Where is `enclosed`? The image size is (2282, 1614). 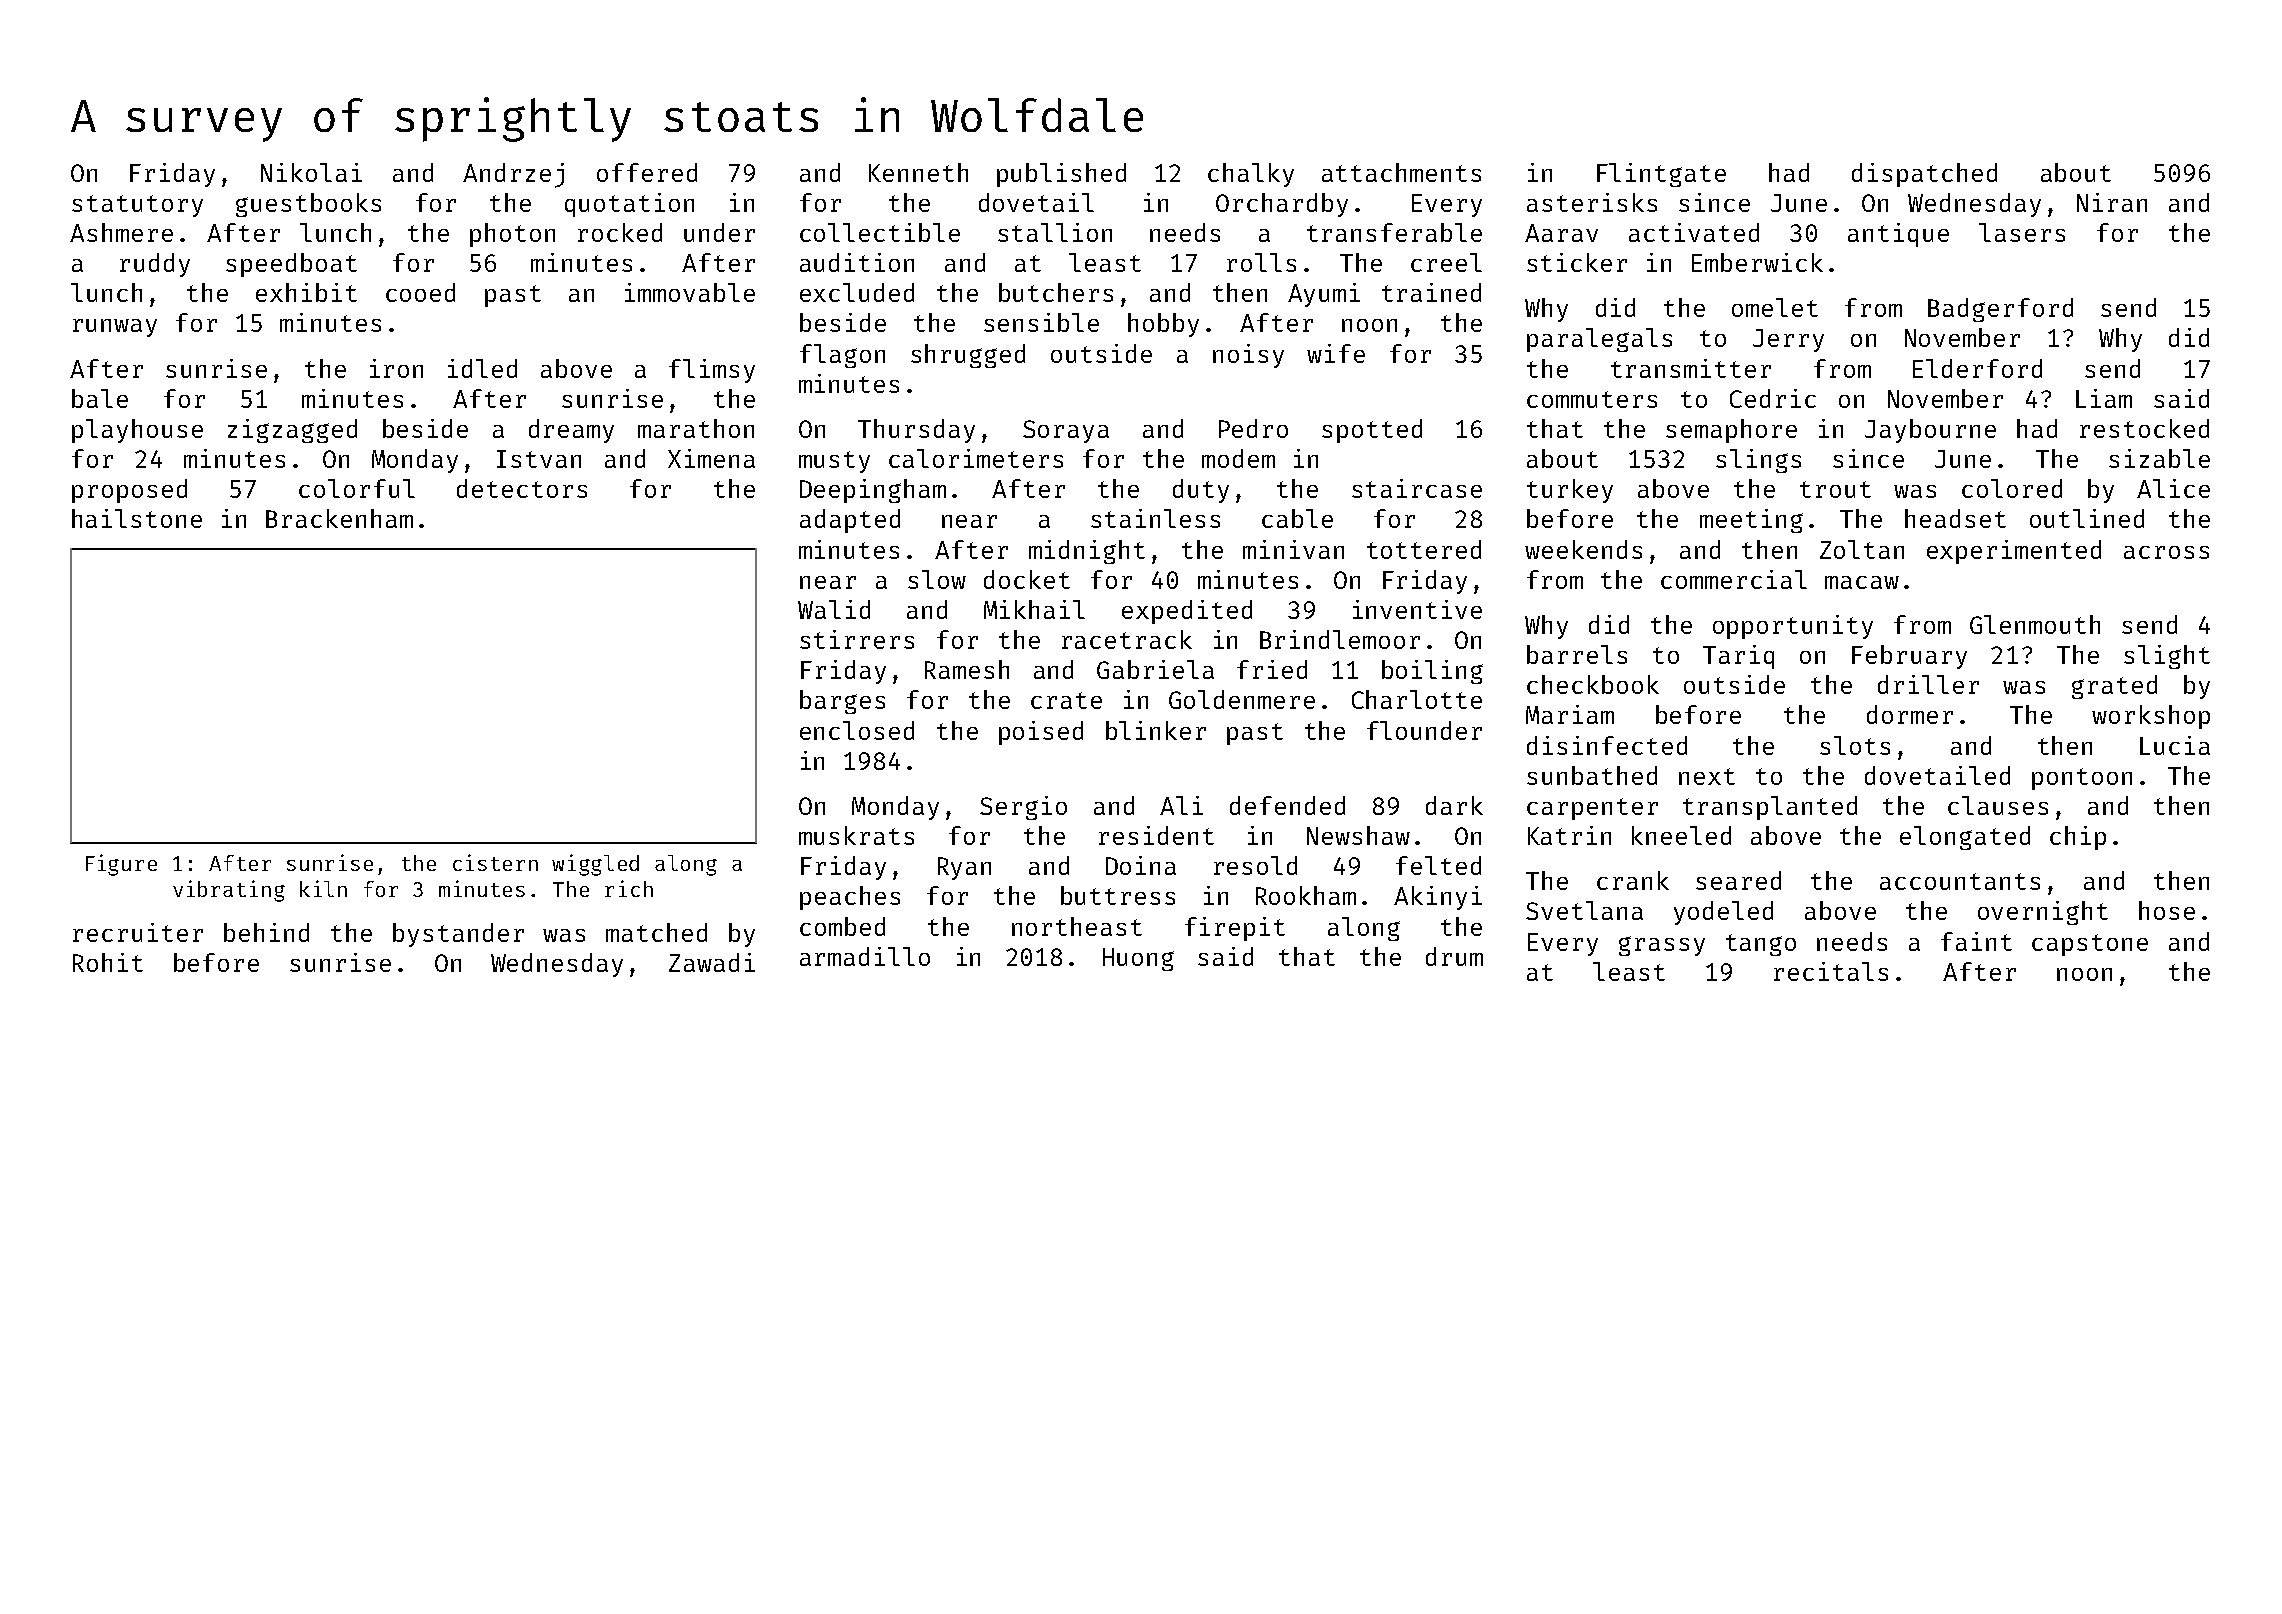 enclosed is located at coordinates (857, 730).
